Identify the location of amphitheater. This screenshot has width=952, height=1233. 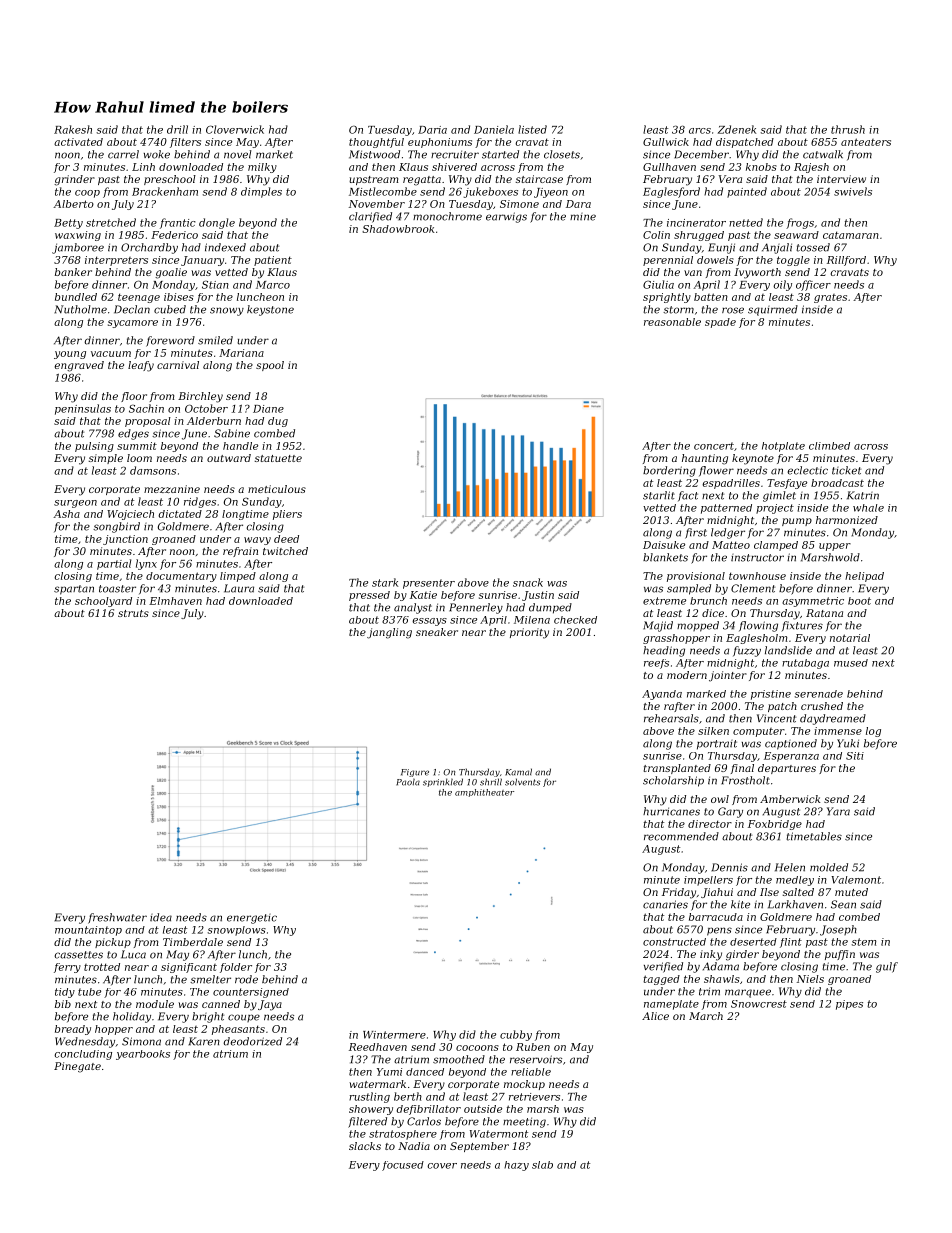
(484, 793).
